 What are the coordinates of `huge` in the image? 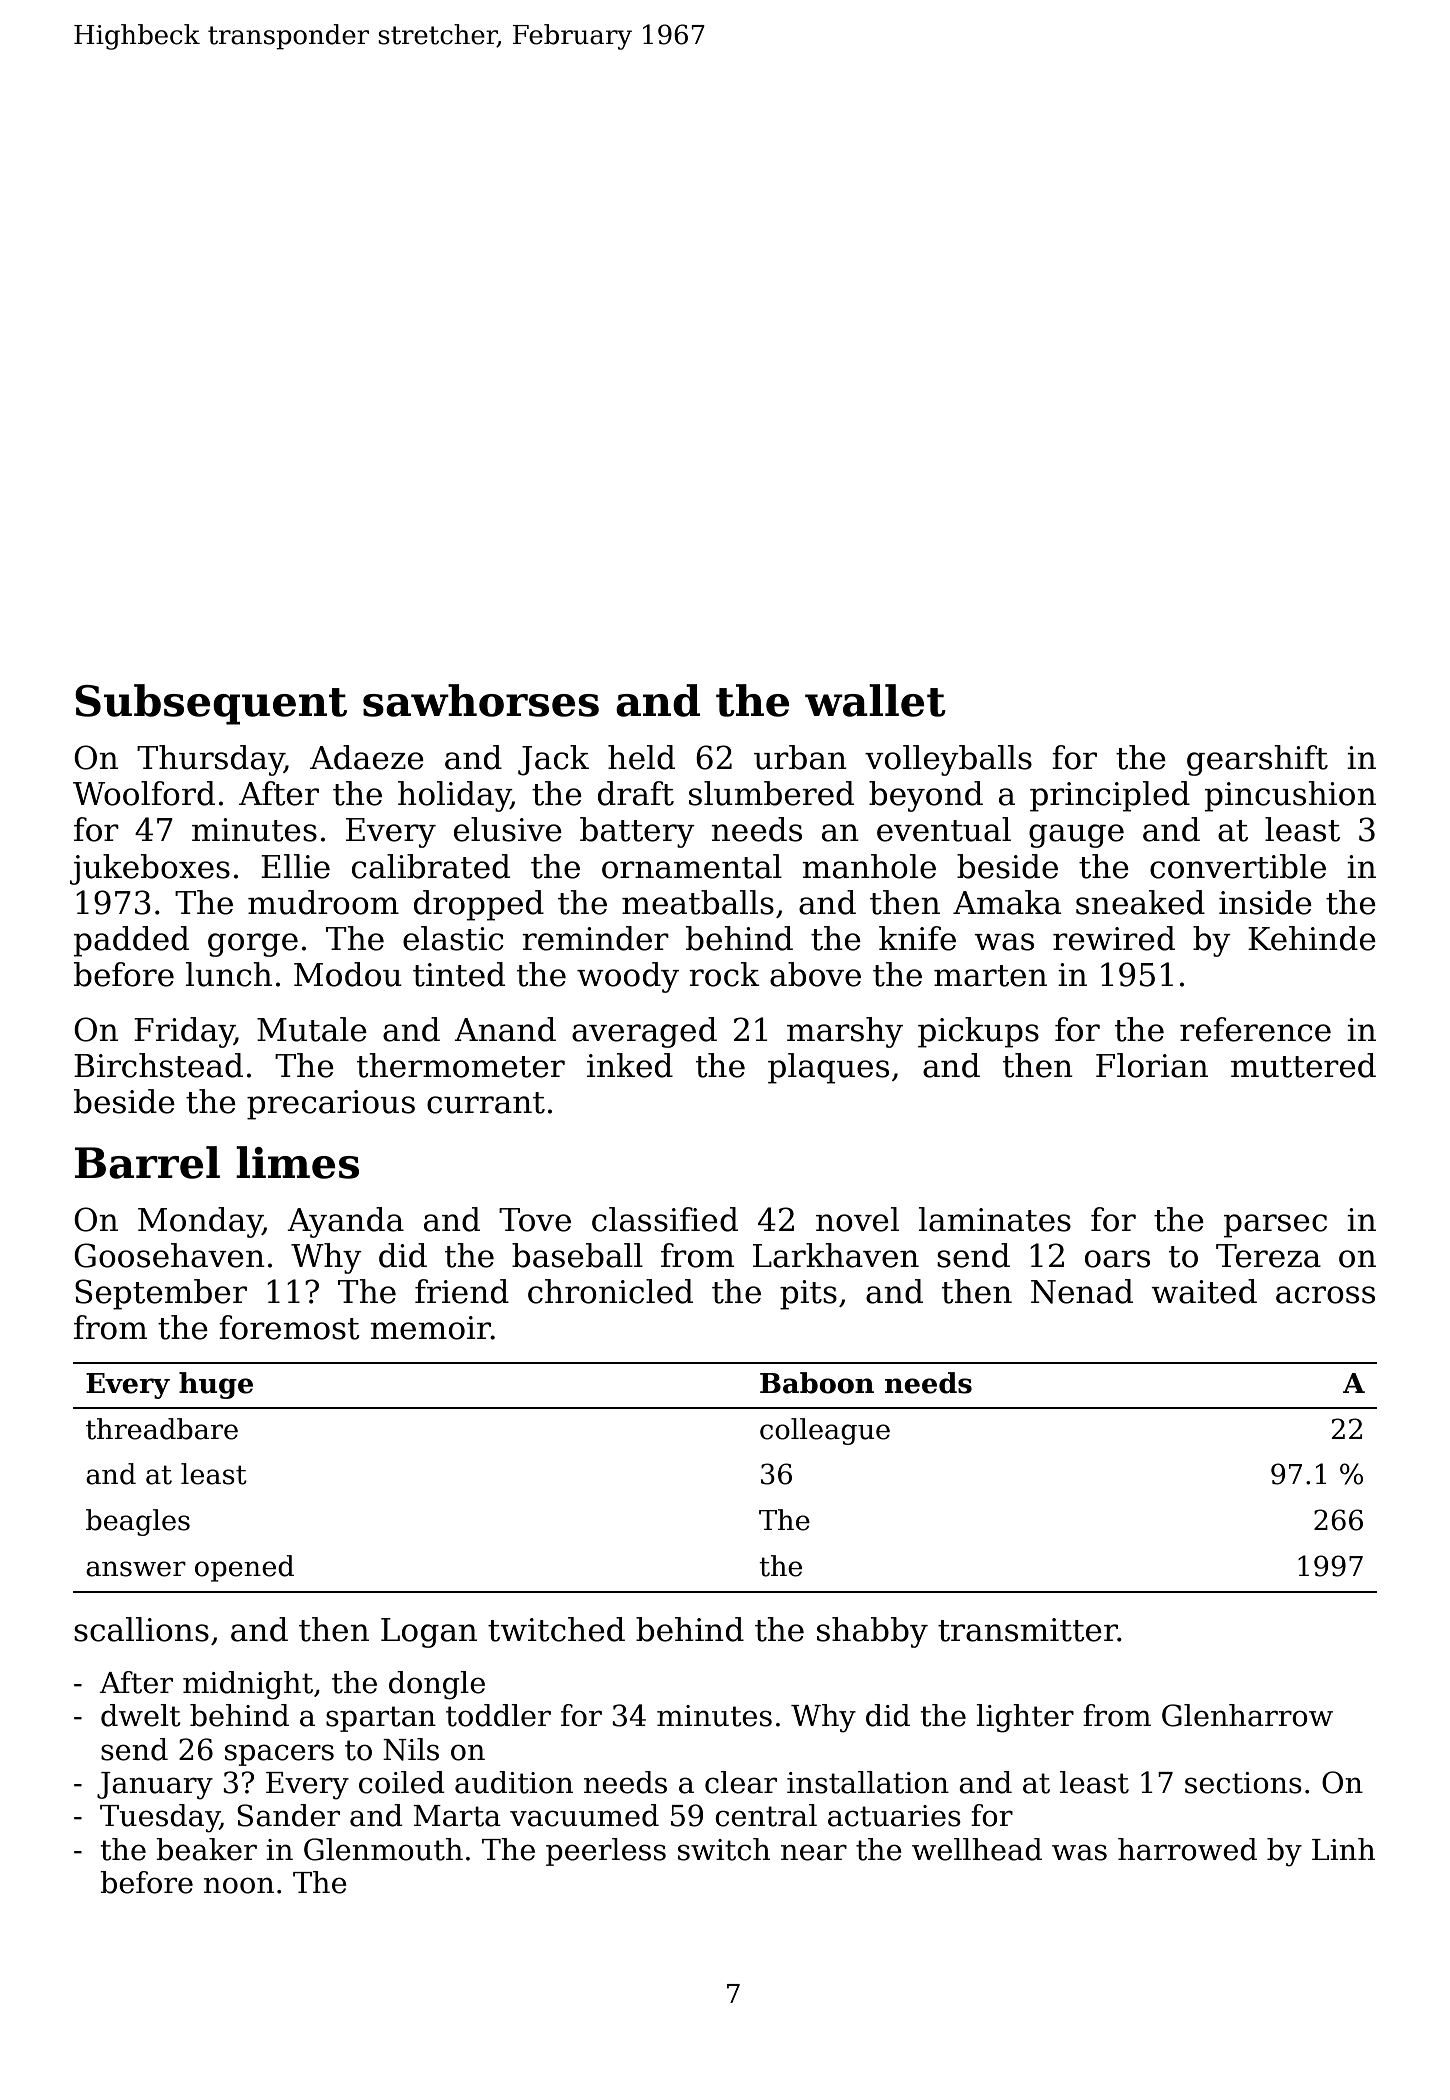 It's located at (216, 1385).
